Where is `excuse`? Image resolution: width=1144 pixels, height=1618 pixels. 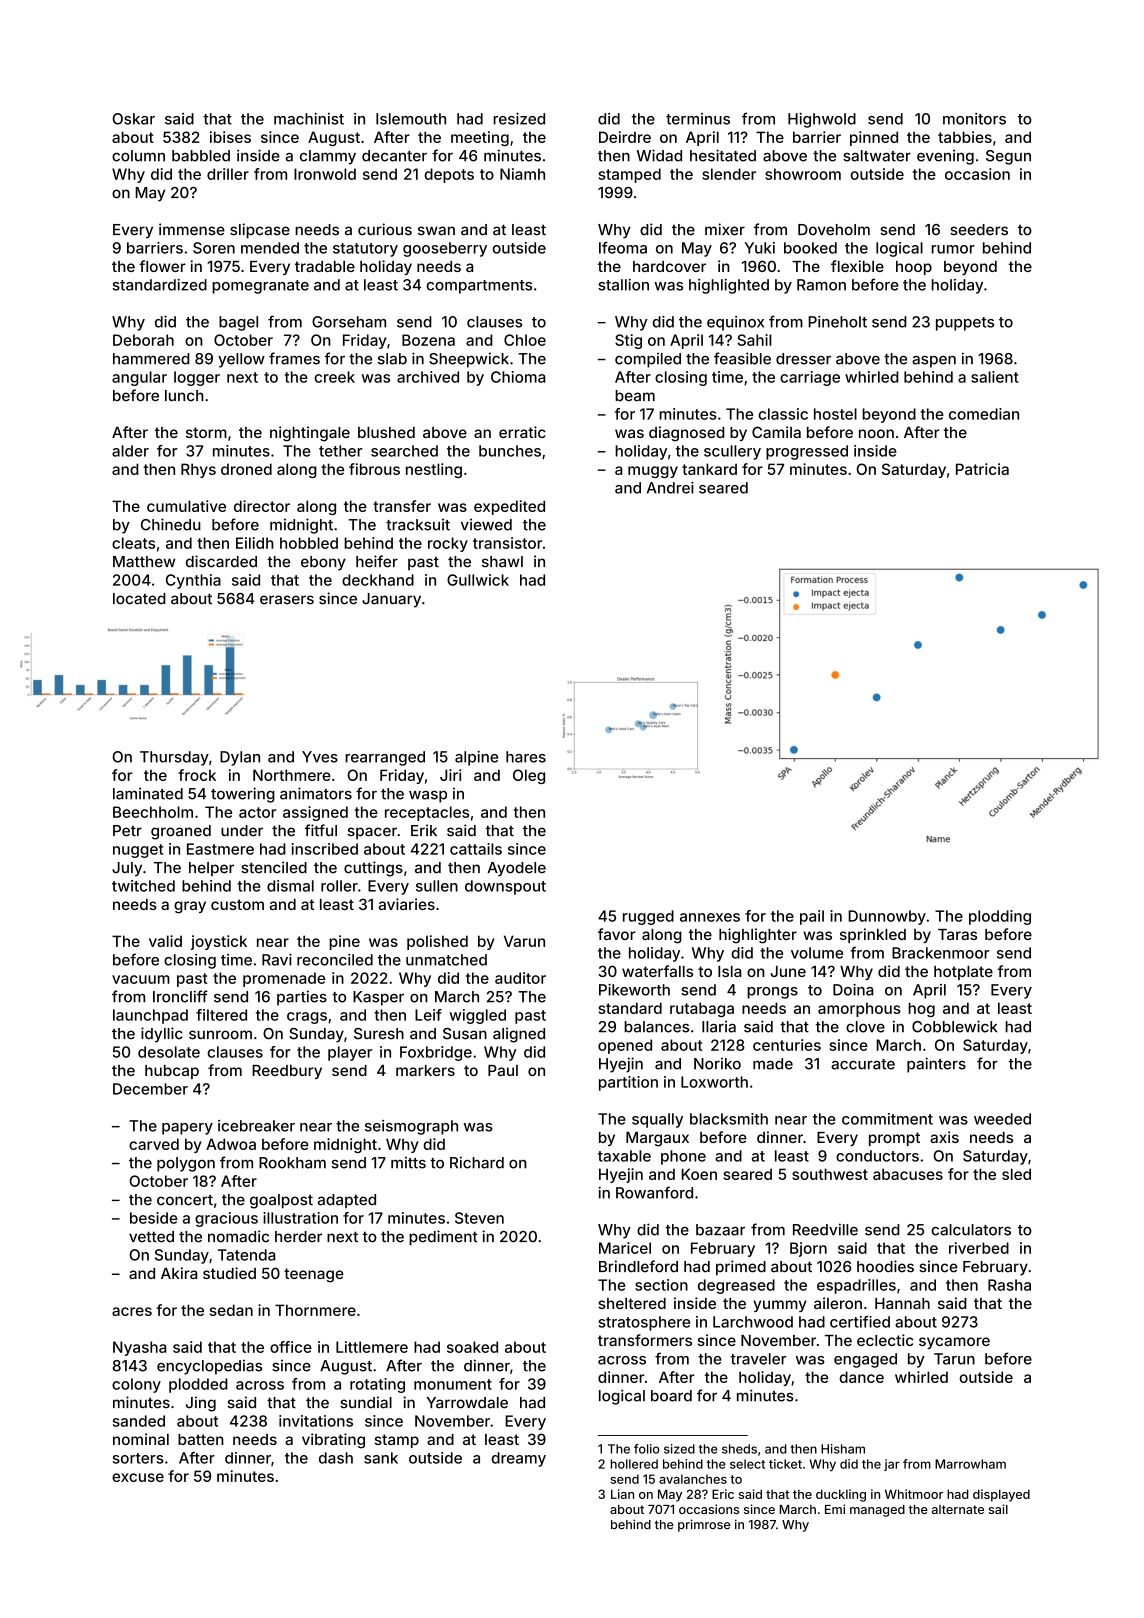 excuse is located at coordinates (138, 1477).
